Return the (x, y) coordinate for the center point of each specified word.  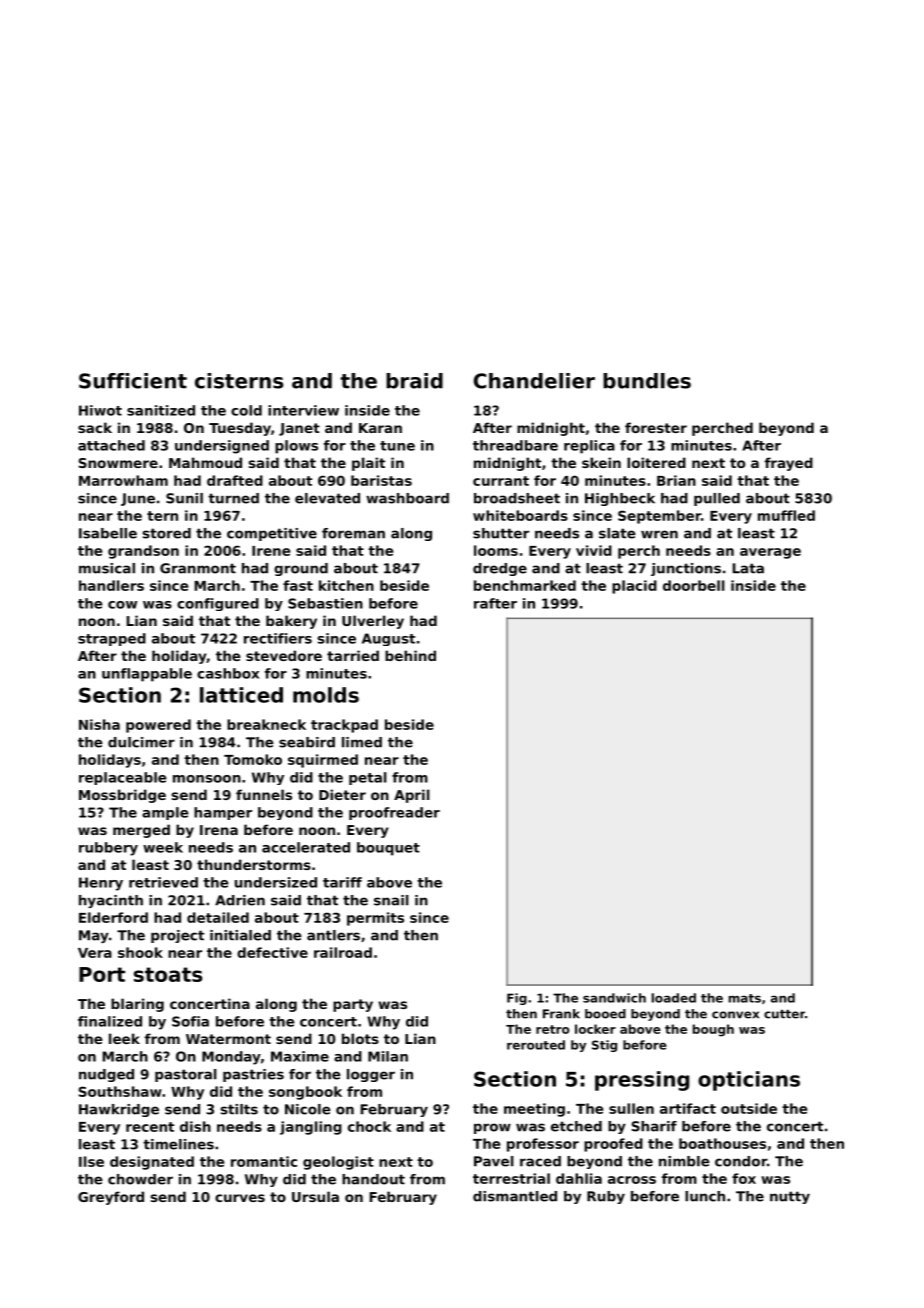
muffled (786, 515)
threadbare (515, 445)
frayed (789, 464)
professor (543, 1145)
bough (713, 1030)
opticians (749, 1081)
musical (107, 568)
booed (605, 1014)
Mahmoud (205, 462)
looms (496, 550)
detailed (218, 917)
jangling (311, 1128)
